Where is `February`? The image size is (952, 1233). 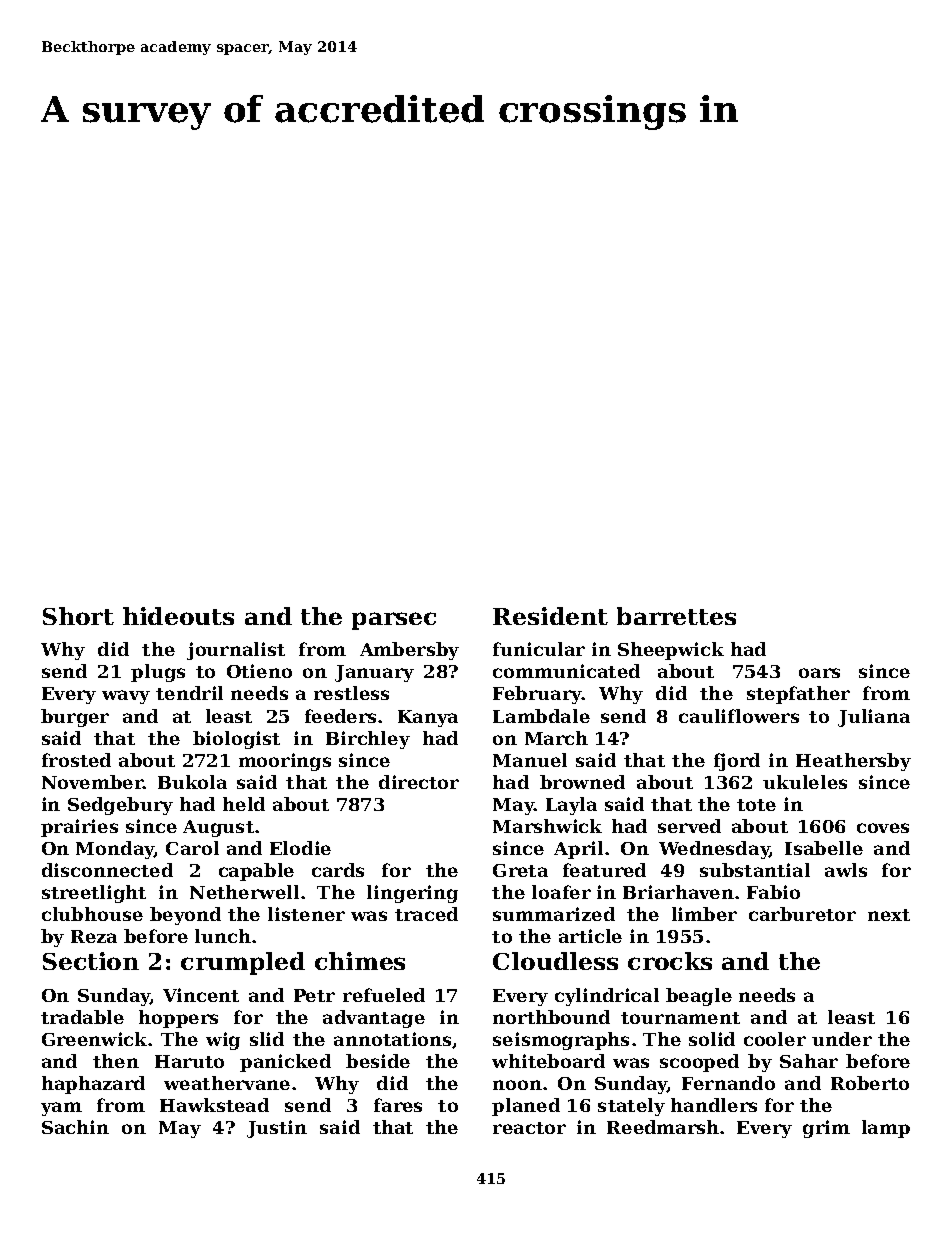
February is located at coordinates (537, 695).
